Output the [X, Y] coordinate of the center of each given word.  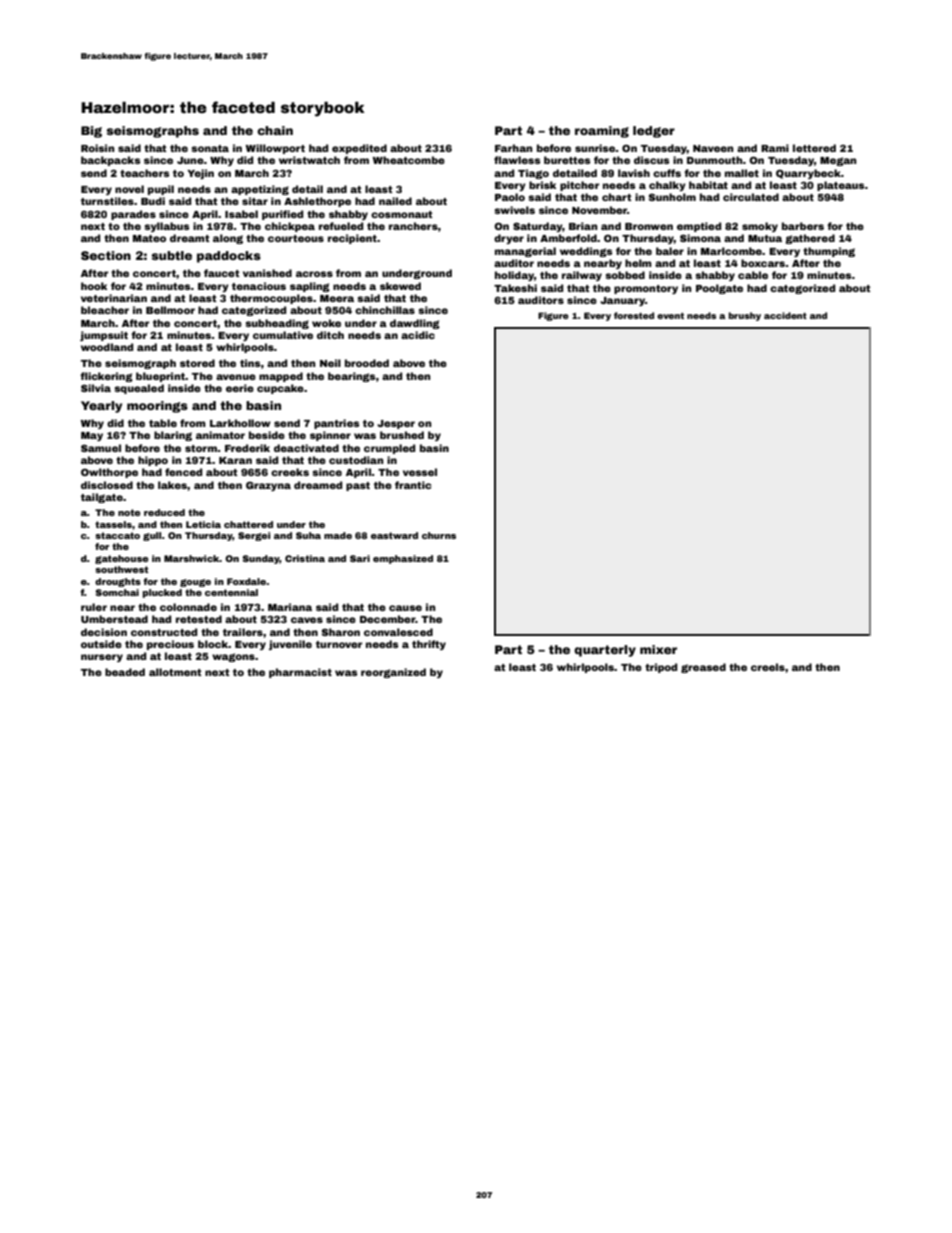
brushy [745, 316]
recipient [352, 239]
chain [275, 130]
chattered [248, 524]
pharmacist [300, 673]
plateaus [841, 186]
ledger [654, 132]
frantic [413, 485]
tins [250, 363]
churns [439, 535]
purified [282, 215]
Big [91, 132]
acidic [418, 335]
